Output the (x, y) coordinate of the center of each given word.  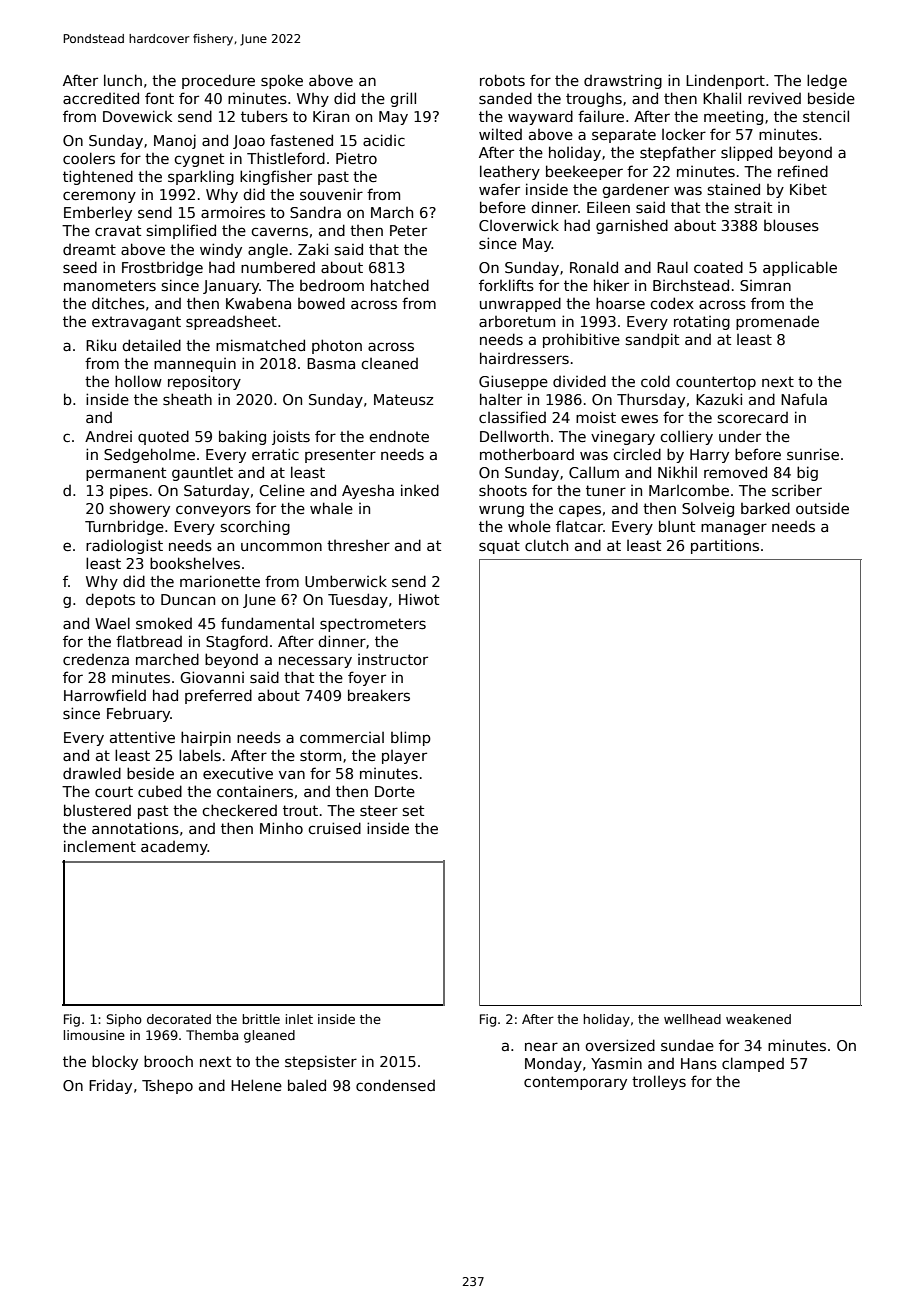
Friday (110, 1086)
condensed (395, 1085)
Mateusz (403, 399)
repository (204, 382)
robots (502, 80)
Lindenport (725, 81)
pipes (129, 491)
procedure (218, 81)
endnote (399, 436)
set (413, 810)
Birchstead (691, 285)
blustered (97, 810)
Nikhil (677, 472)
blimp (411, 738)
